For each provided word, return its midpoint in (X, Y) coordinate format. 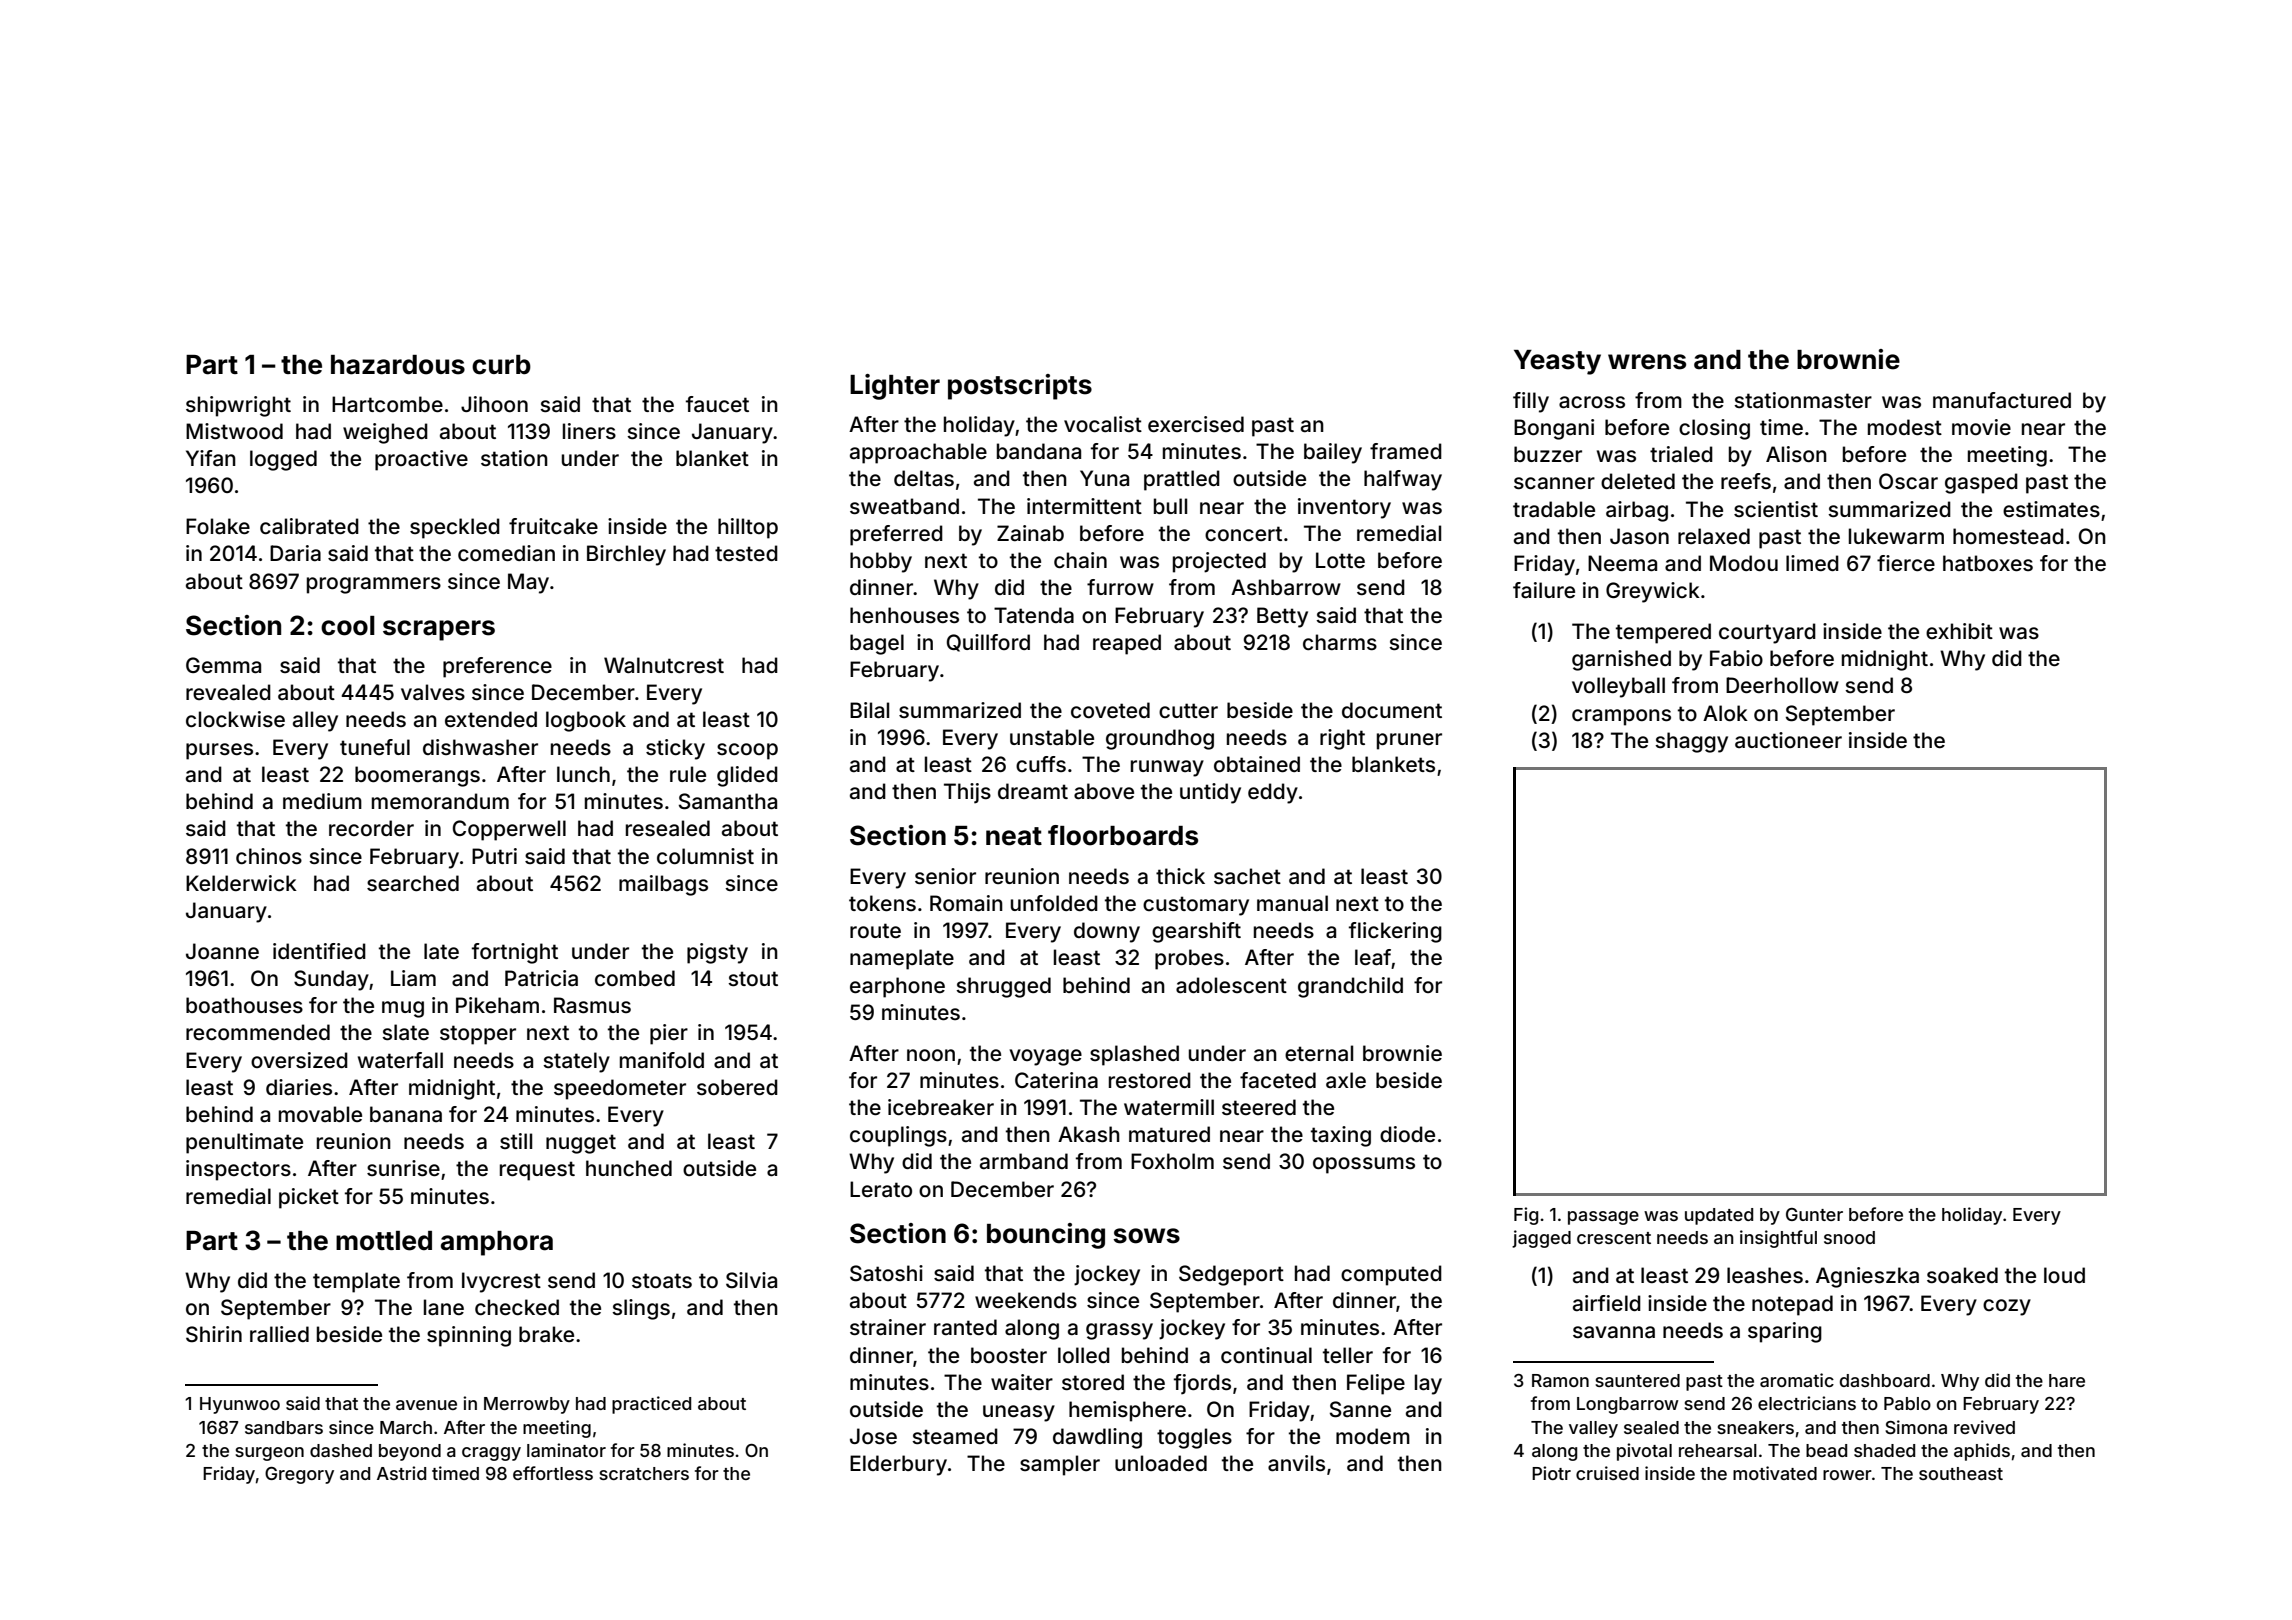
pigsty (717, 953)
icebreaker (941, 1107)
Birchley (626, 555)
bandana (1039, 451)
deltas (924, 478)
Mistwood (234, 431)
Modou (1744, 563)
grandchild (1350, 987)
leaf (1373, 958)
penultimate (244, 1143)
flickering (1395, 932)
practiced (651, 1405)
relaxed (1714, 536)
